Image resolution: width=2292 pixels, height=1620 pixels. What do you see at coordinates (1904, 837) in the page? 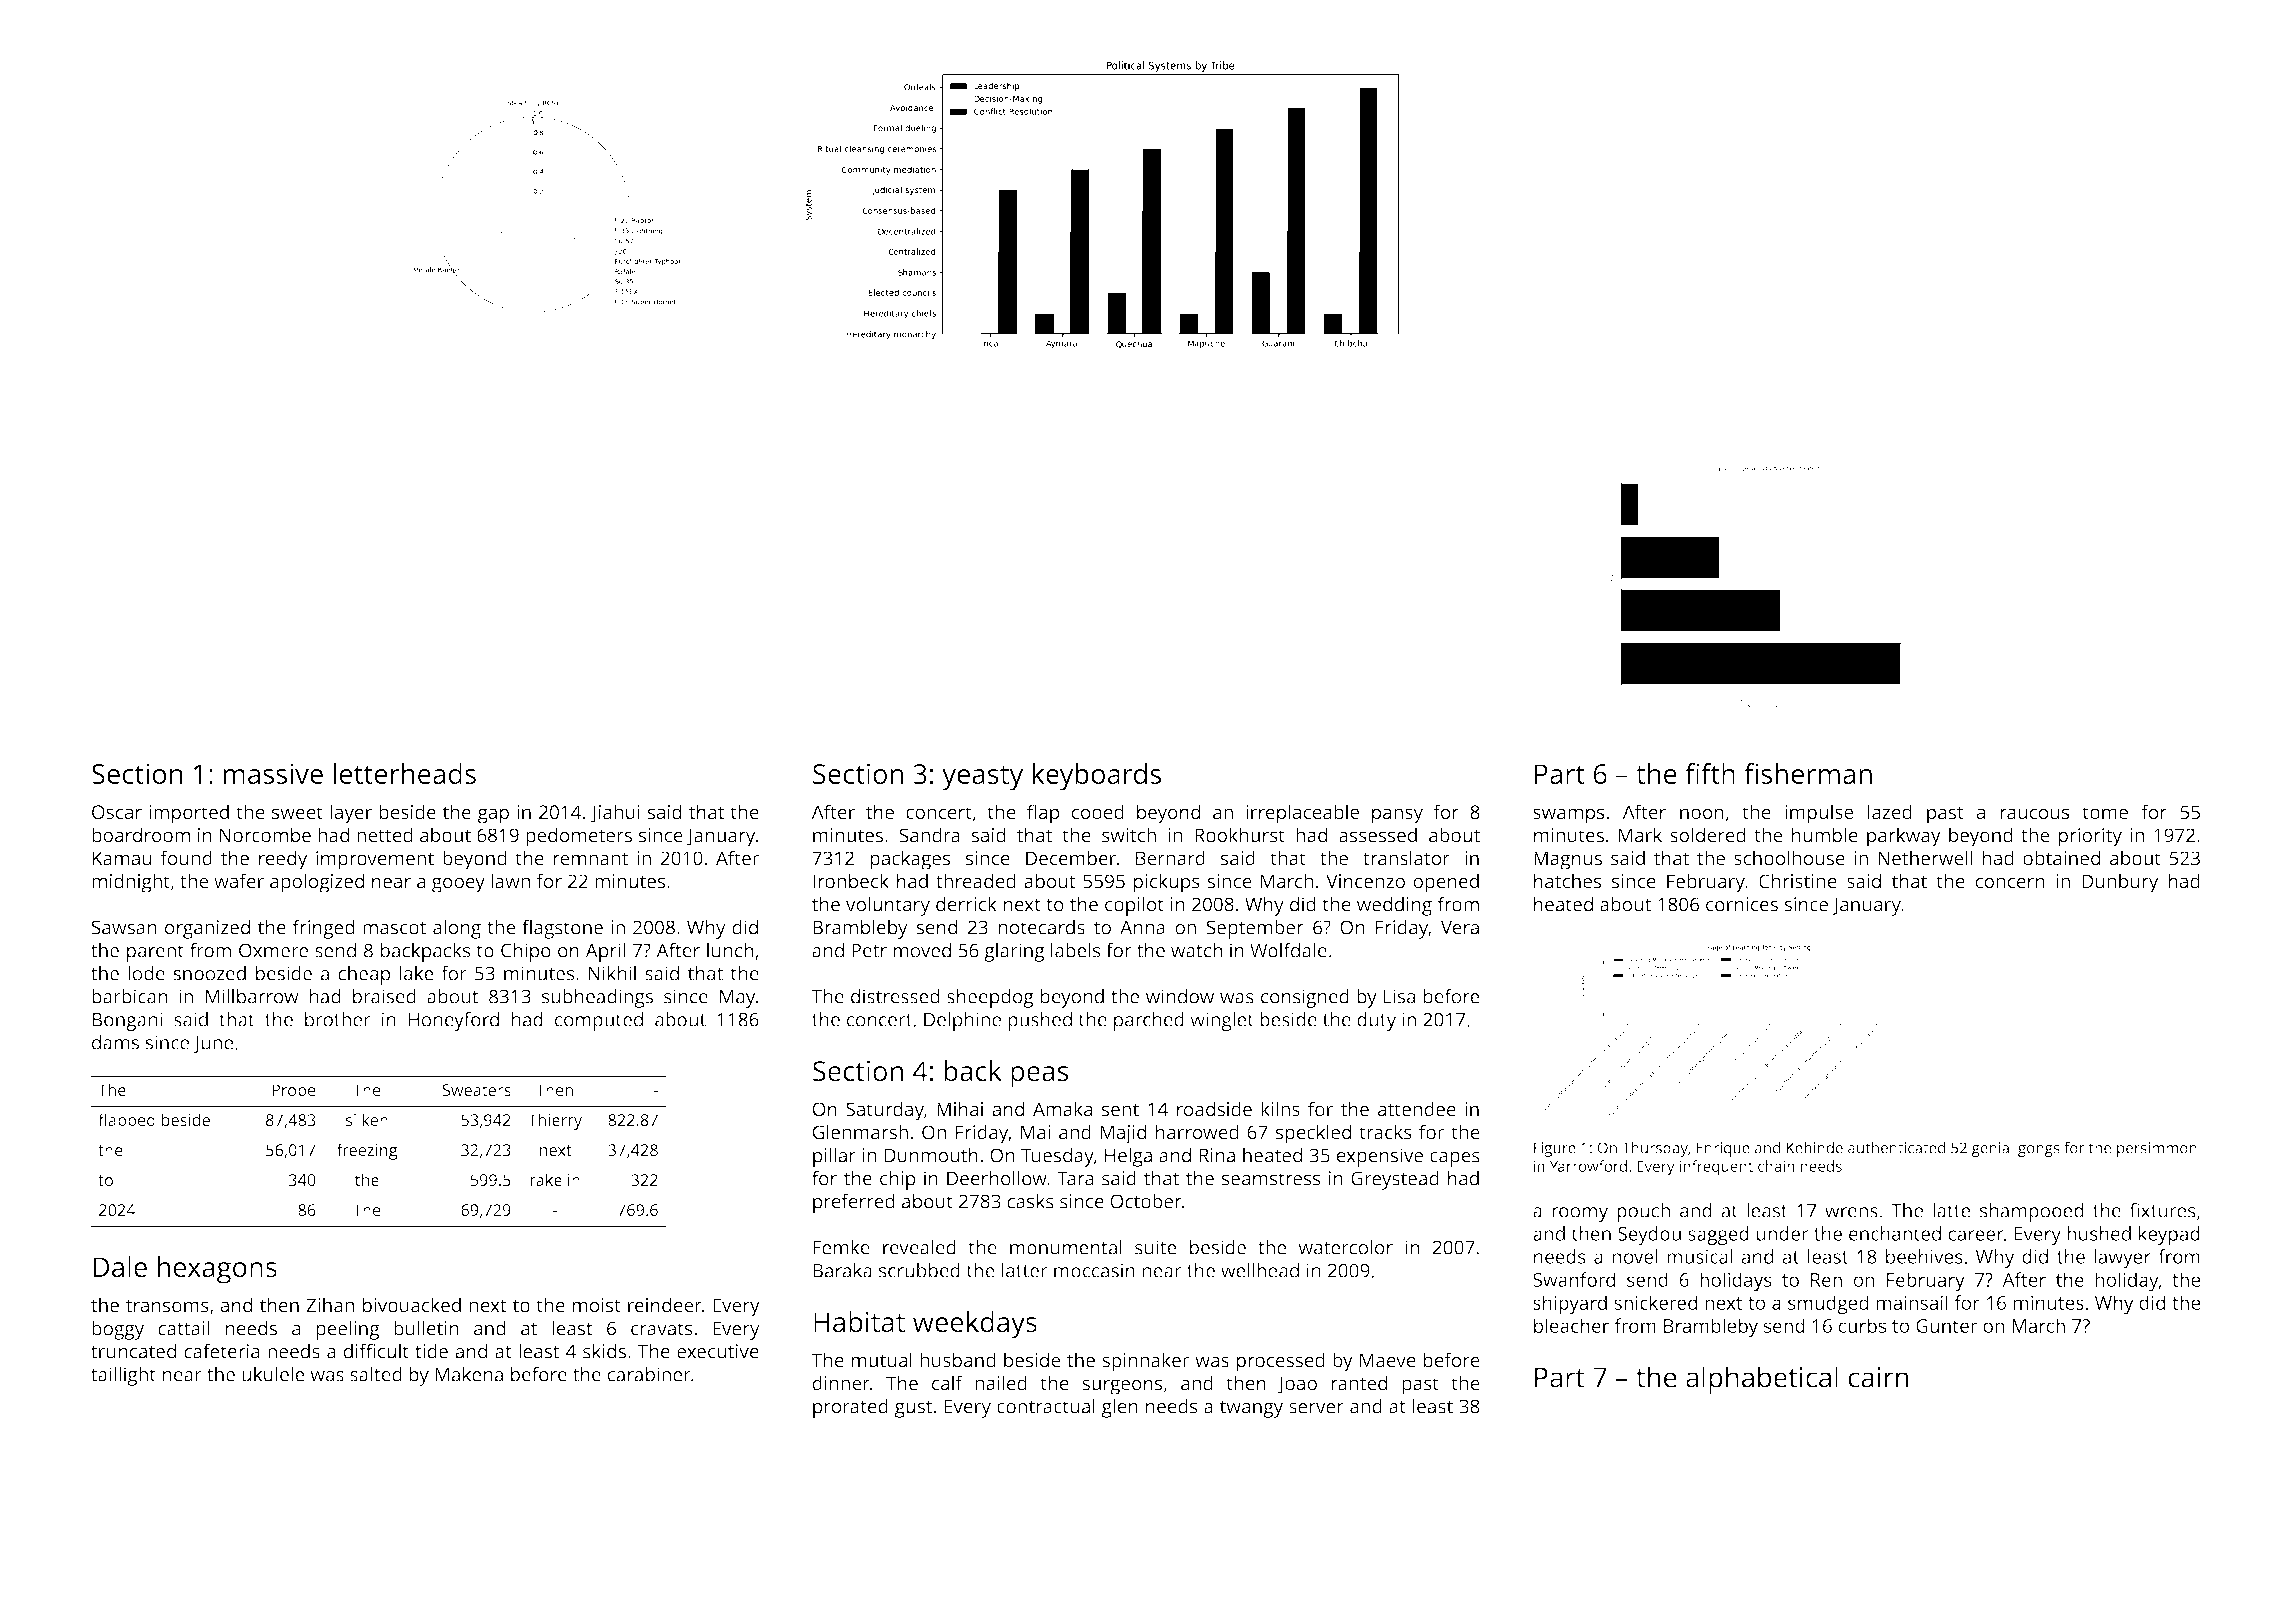
I see `parkway` at bounding box center [1904, 837].
